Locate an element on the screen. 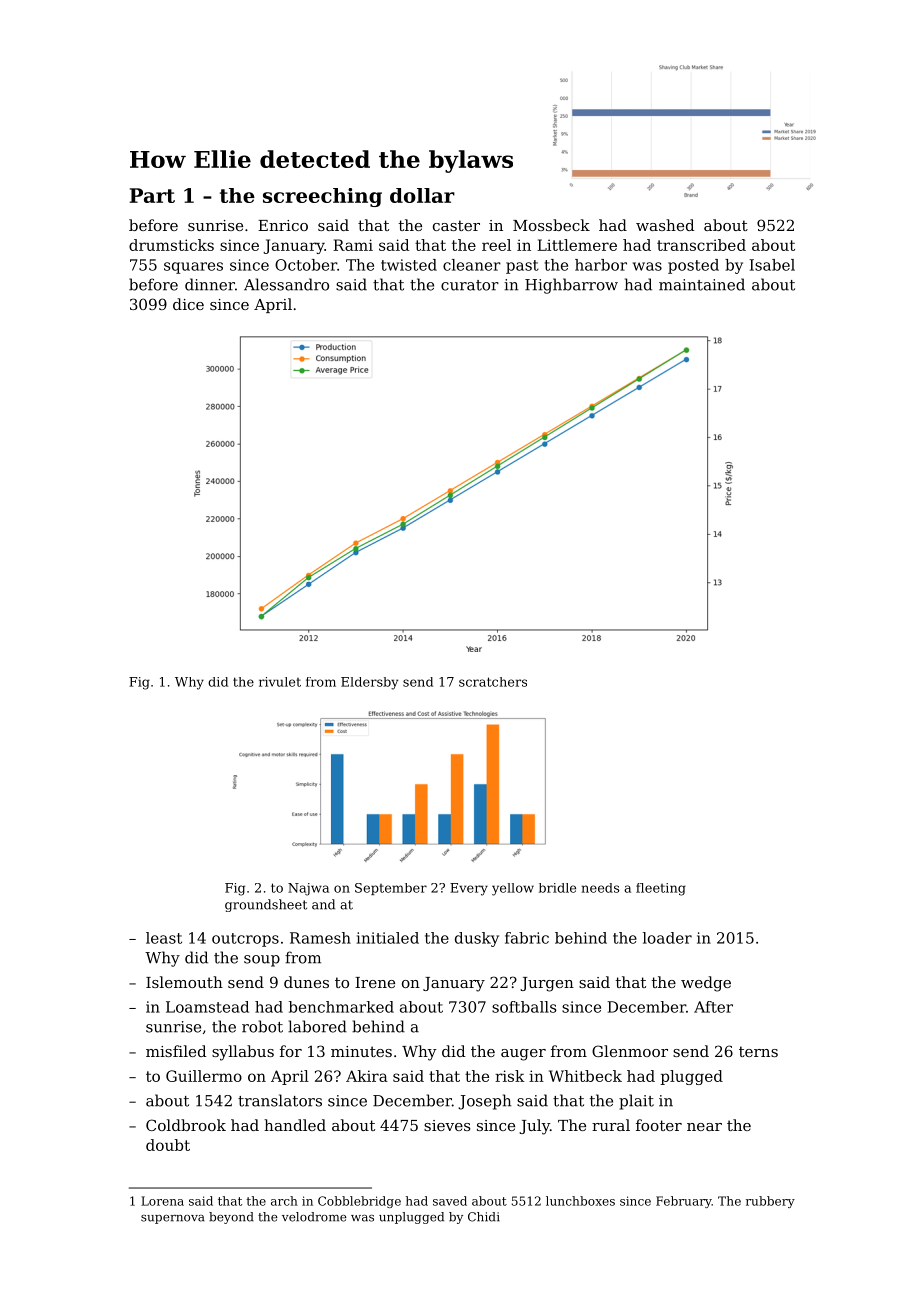 This screenshot has height=1314, width=924. rubbery is located at coordinates (770, 1202).
